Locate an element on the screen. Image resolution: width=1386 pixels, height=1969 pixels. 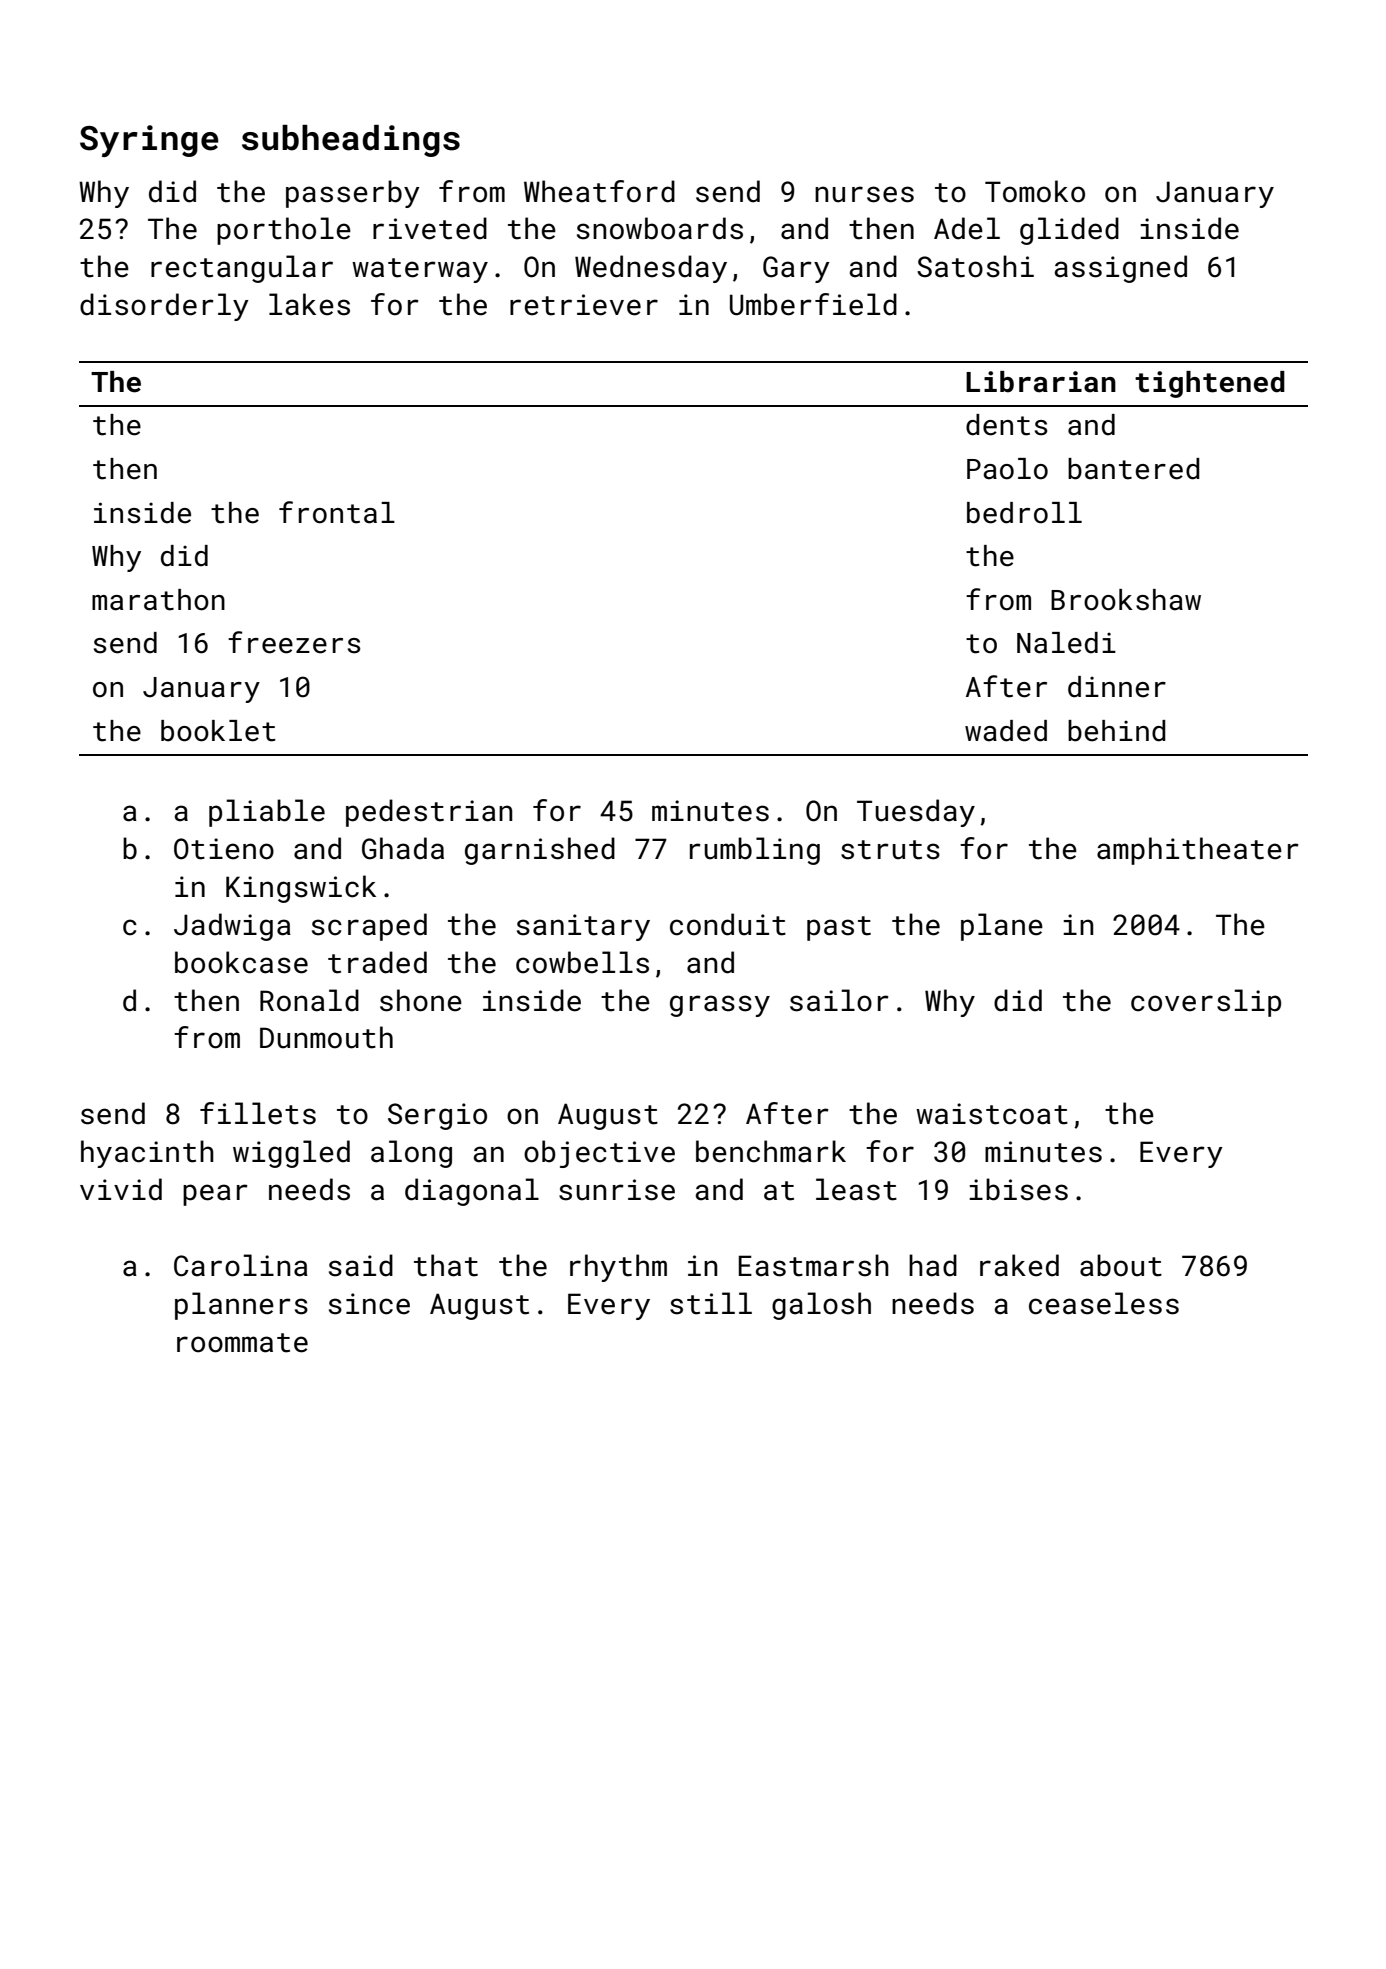
amphitheater is located at coordinates (1198, 851).
